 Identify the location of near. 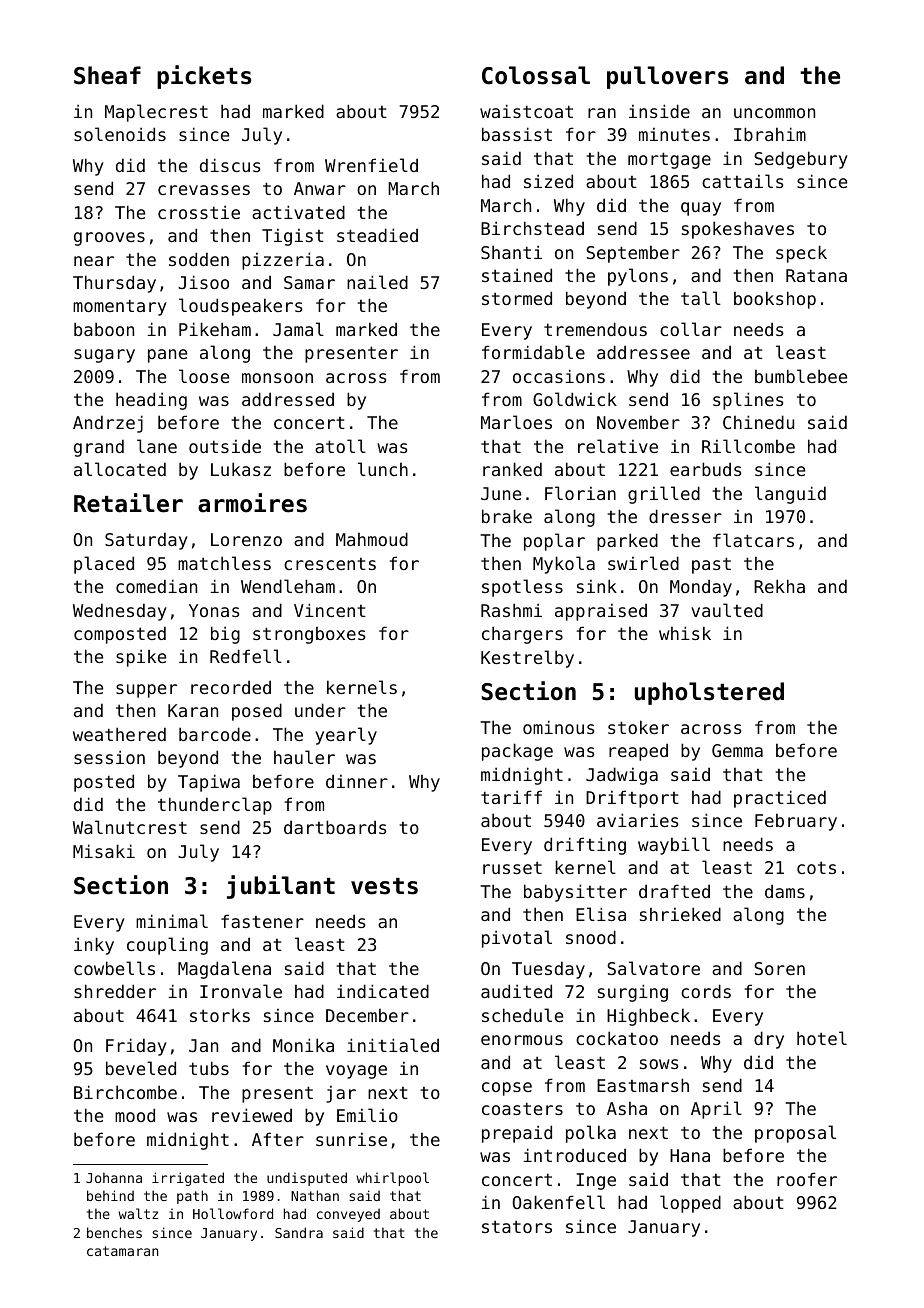
(94, 261).
